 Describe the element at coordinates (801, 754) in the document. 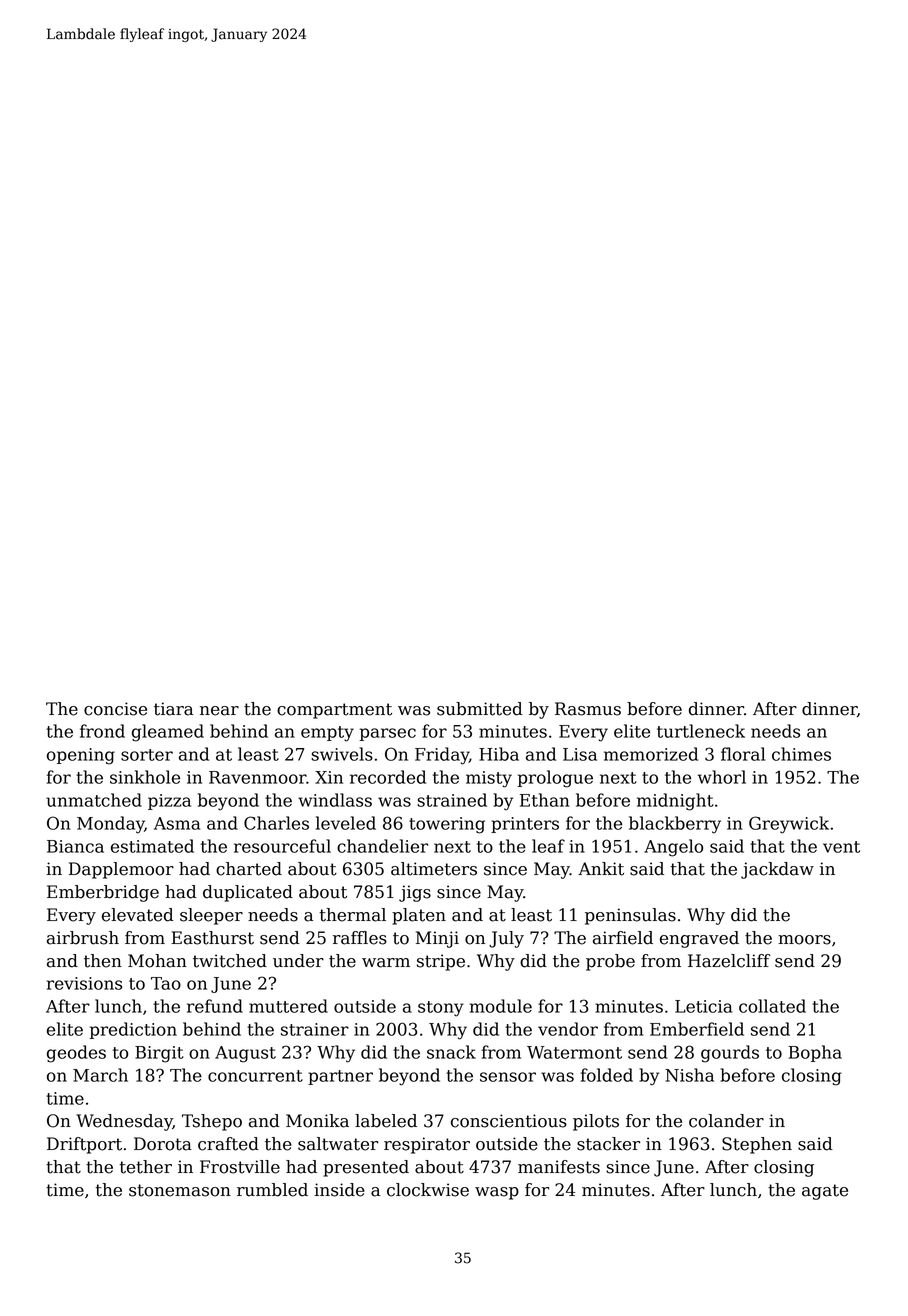

I see `chimes` at that location.
